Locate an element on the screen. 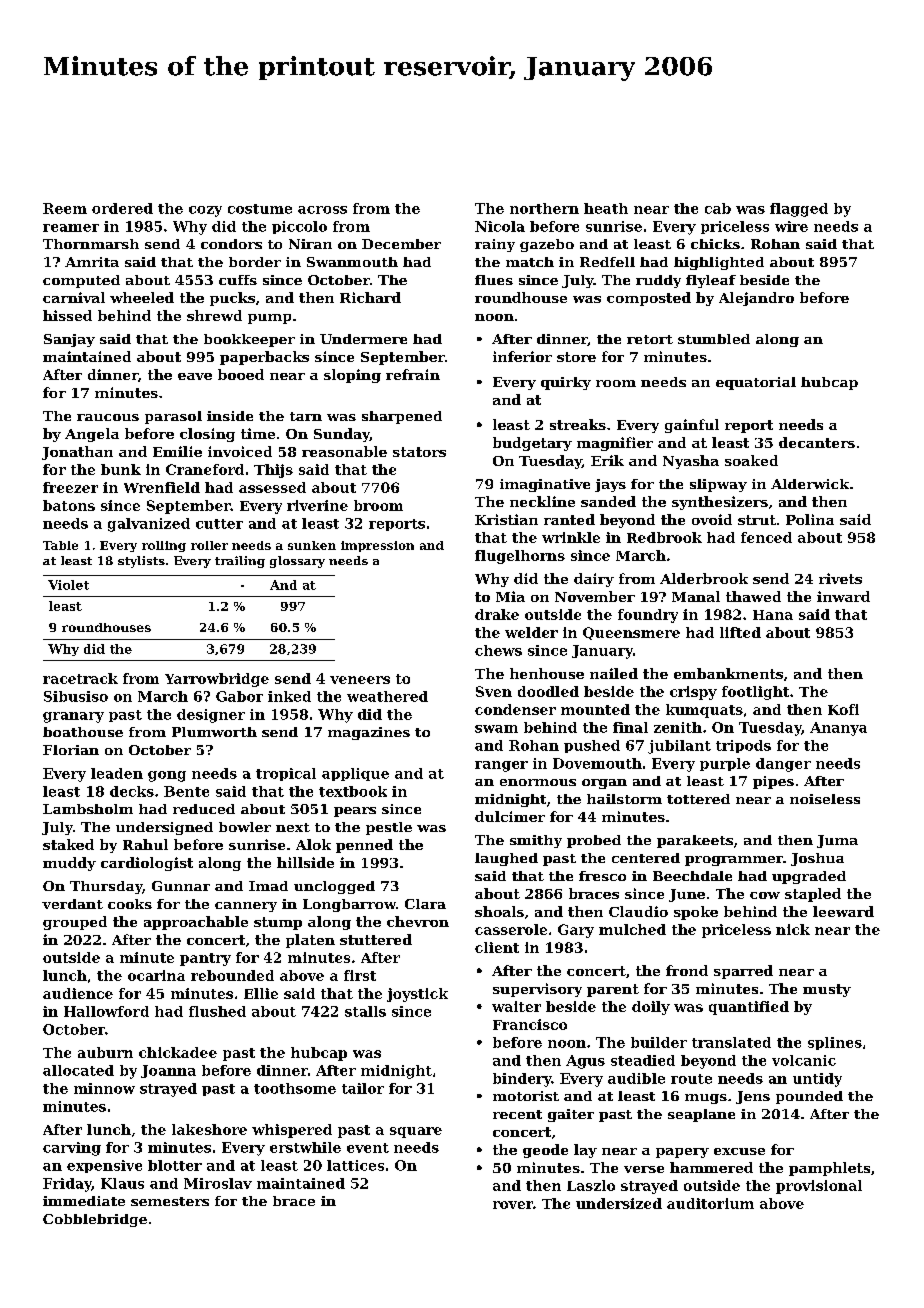 The width and height of the screenshot is (924, 1308). gainful is located at coordinates (692, 426).
